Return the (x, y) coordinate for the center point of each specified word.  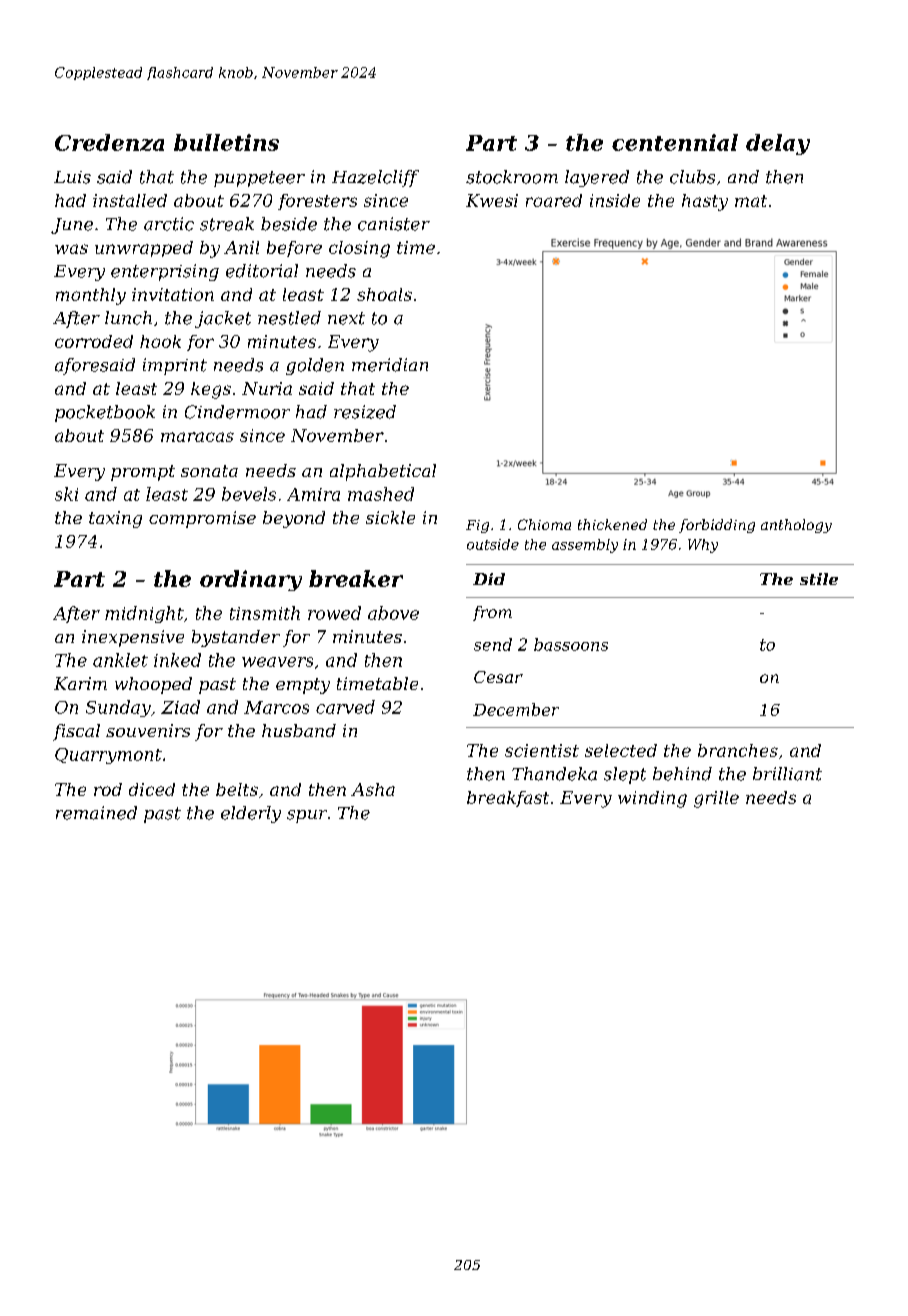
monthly (91, 296)
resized (365, 412)
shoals (384, 294)
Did (489, 579)
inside (615, 200)
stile (819, 579)
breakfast (508, 799)
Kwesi (492, 200)
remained (96, 813)
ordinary (251, 580)
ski (66, 494)
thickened (612, 524)
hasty (705, 202)
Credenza (109, 142)
